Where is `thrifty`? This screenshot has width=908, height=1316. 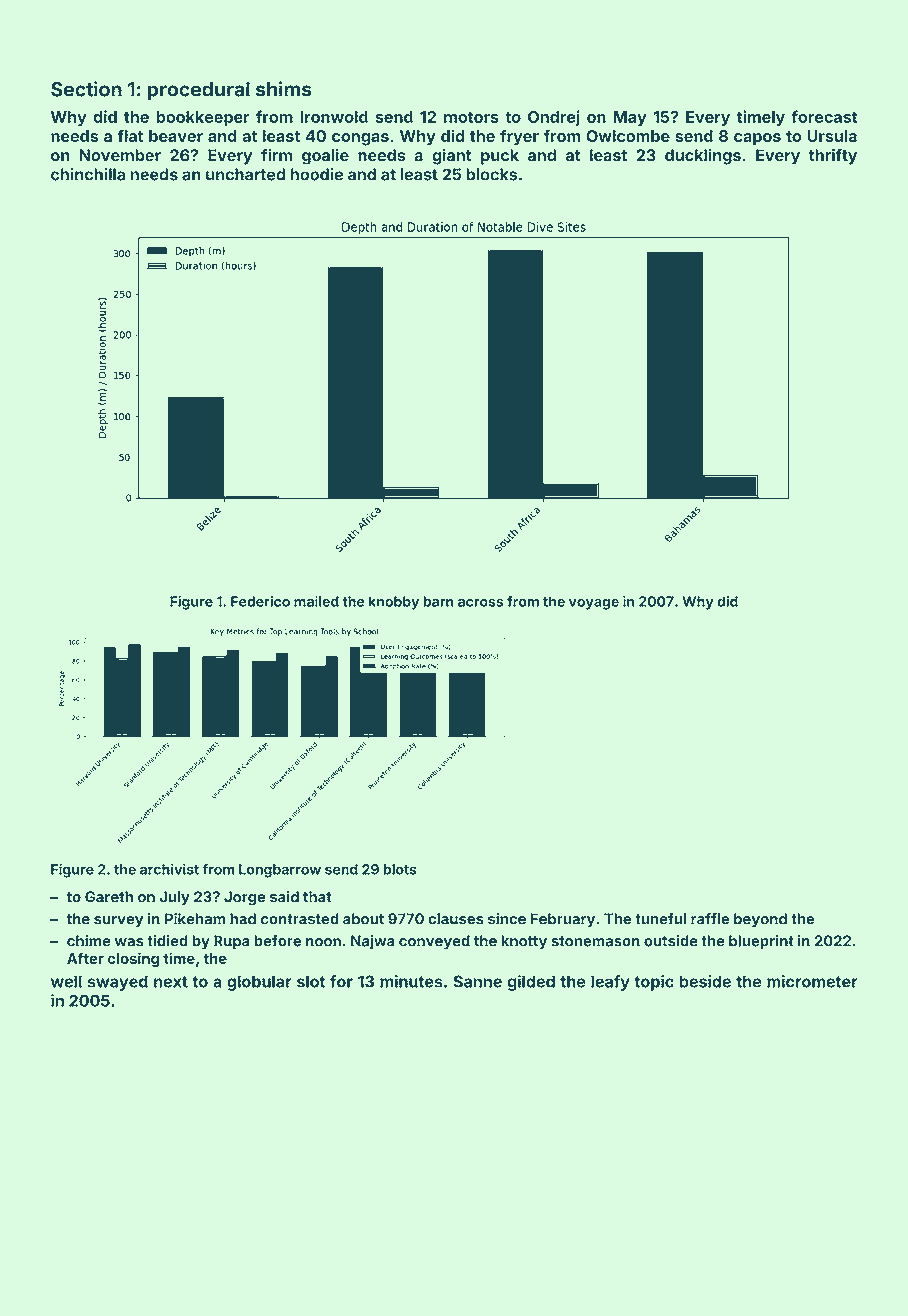 thrifty is located at coordinates (833, 157).
